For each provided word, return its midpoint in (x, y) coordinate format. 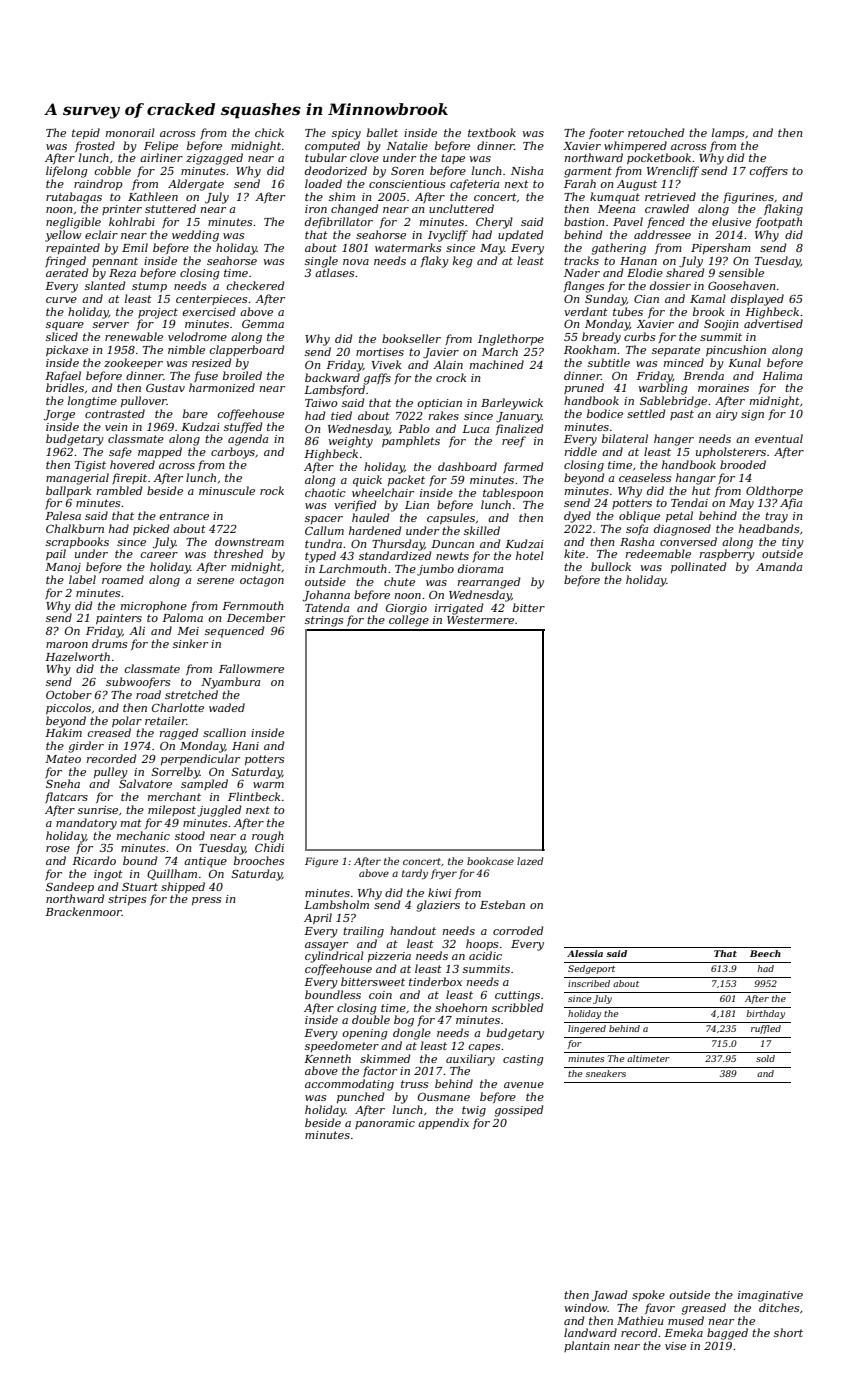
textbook (492, 132)
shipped (183, 887)
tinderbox (435, 981)
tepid (86, 133)
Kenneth (327, 1058)
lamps (728, 133)
